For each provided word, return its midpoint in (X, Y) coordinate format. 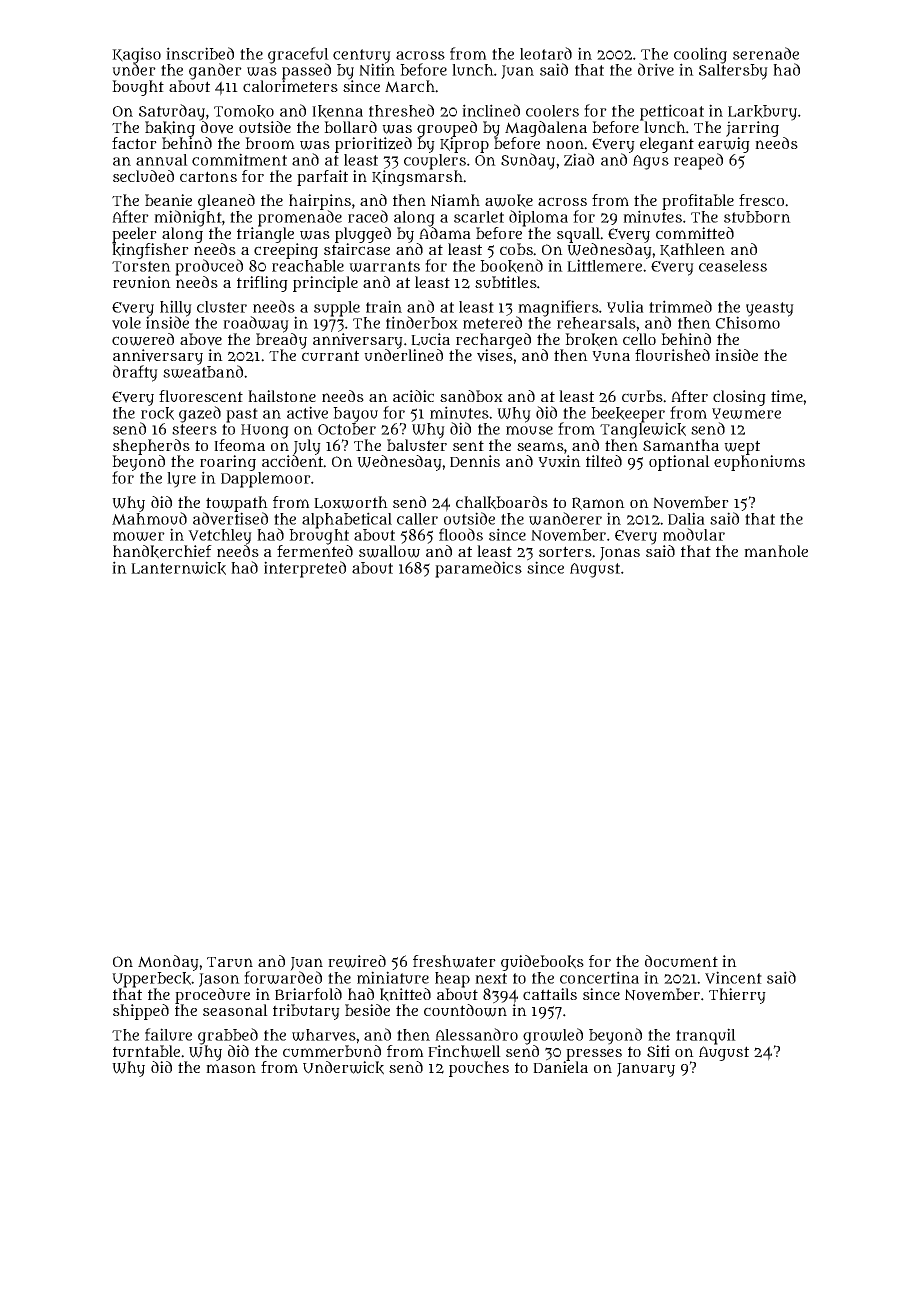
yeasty (770, 309)
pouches (479, 1069)
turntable (146, 1051)
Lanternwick (178, 568)
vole (126, 323)
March (410, 86)
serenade (766, 53)
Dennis (475, 461)
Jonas (620, 554)
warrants (384, 266)
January (646, 1070)
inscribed (200, 53)
